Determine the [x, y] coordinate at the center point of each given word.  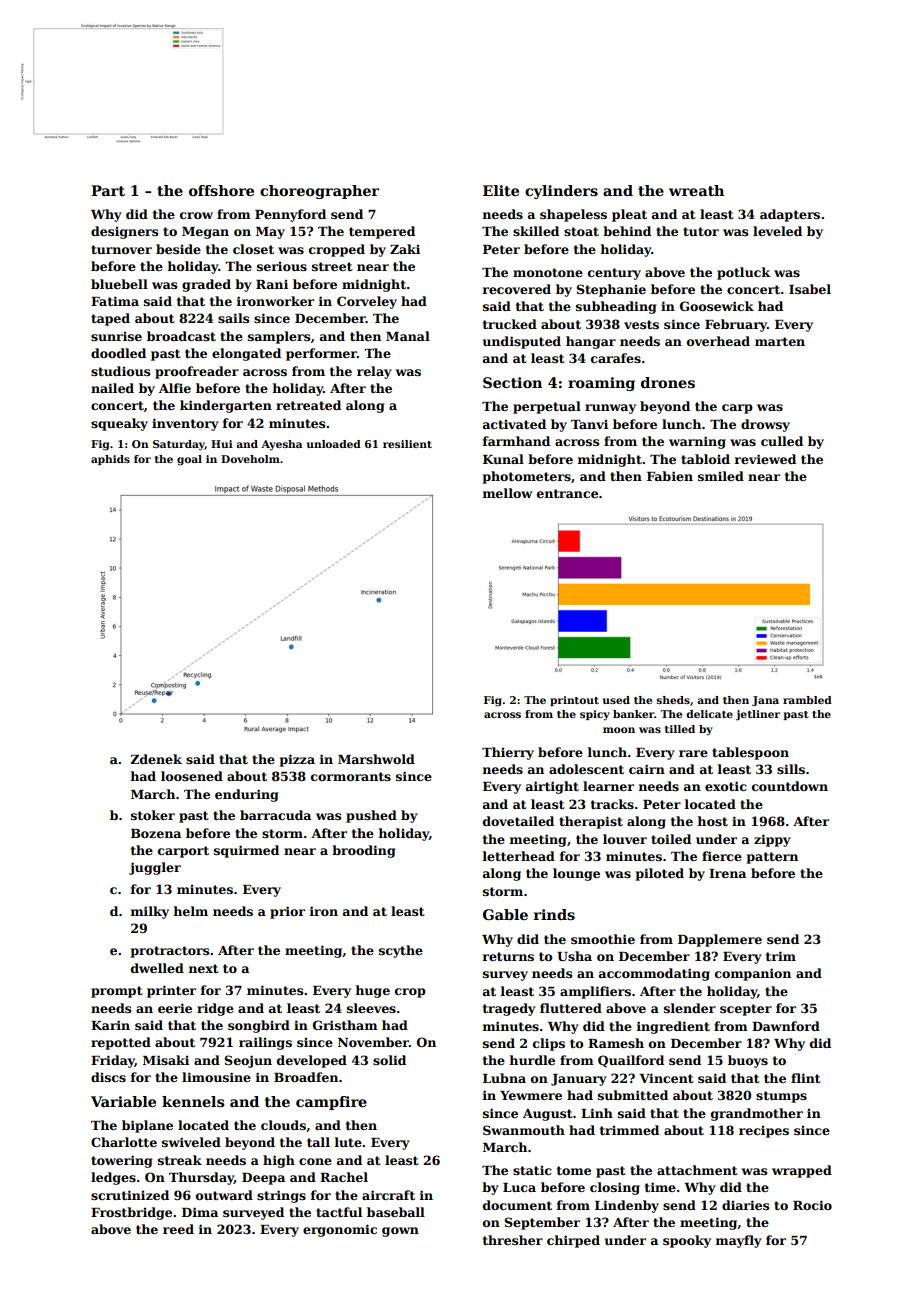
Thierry [508, 753]
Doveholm [250, 459]
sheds [673, 700]
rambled [807, 700]
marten [780, 341]
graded [206, 285]
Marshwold [376, 759]
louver [625, 839]
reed [178, 1229]
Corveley [367, 302]
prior [287, 912]
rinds [554, 914]
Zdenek [156, 759]
